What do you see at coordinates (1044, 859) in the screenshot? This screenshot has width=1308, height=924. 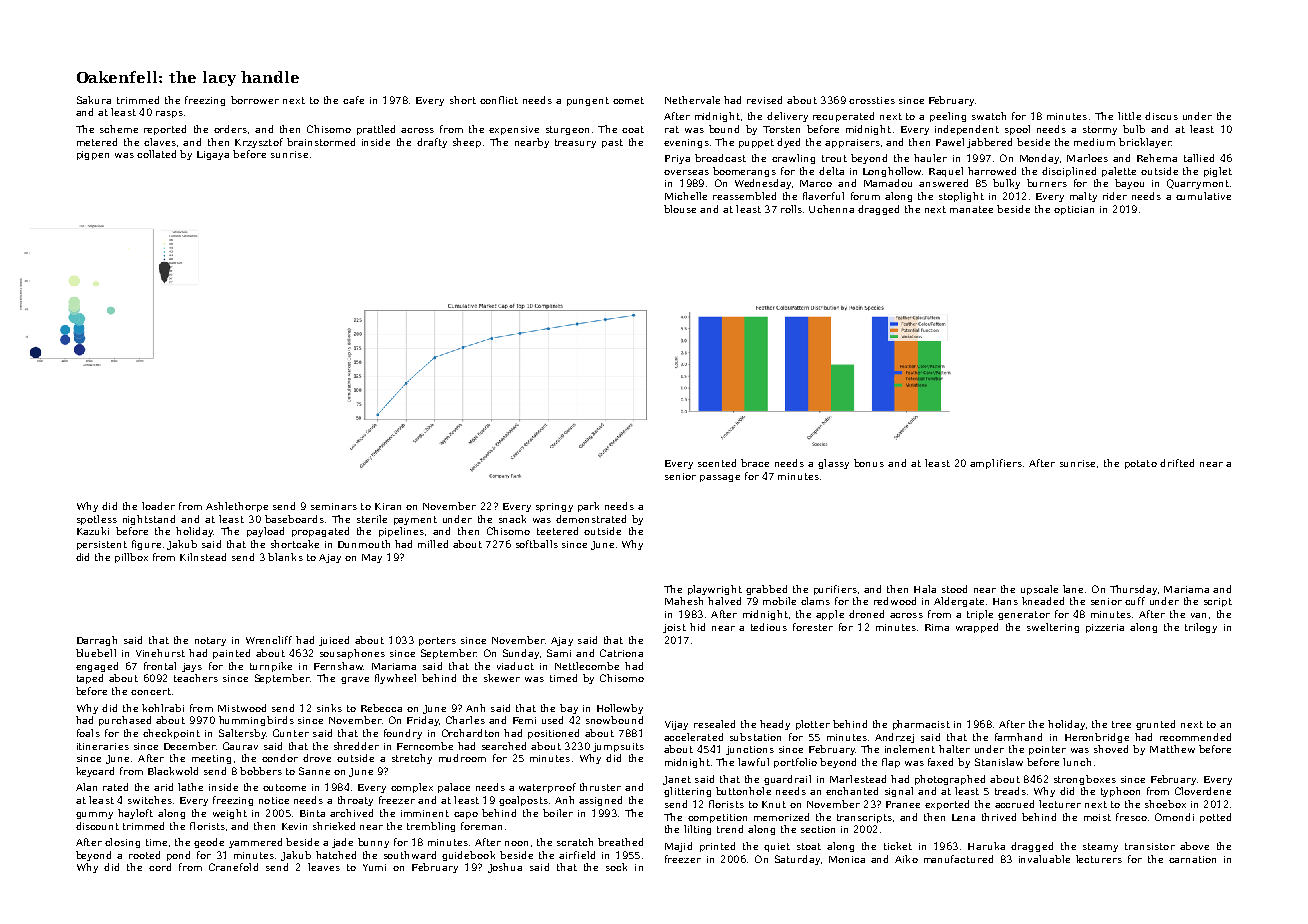 I see `invaluable` at bounding box center [1044, 859].
